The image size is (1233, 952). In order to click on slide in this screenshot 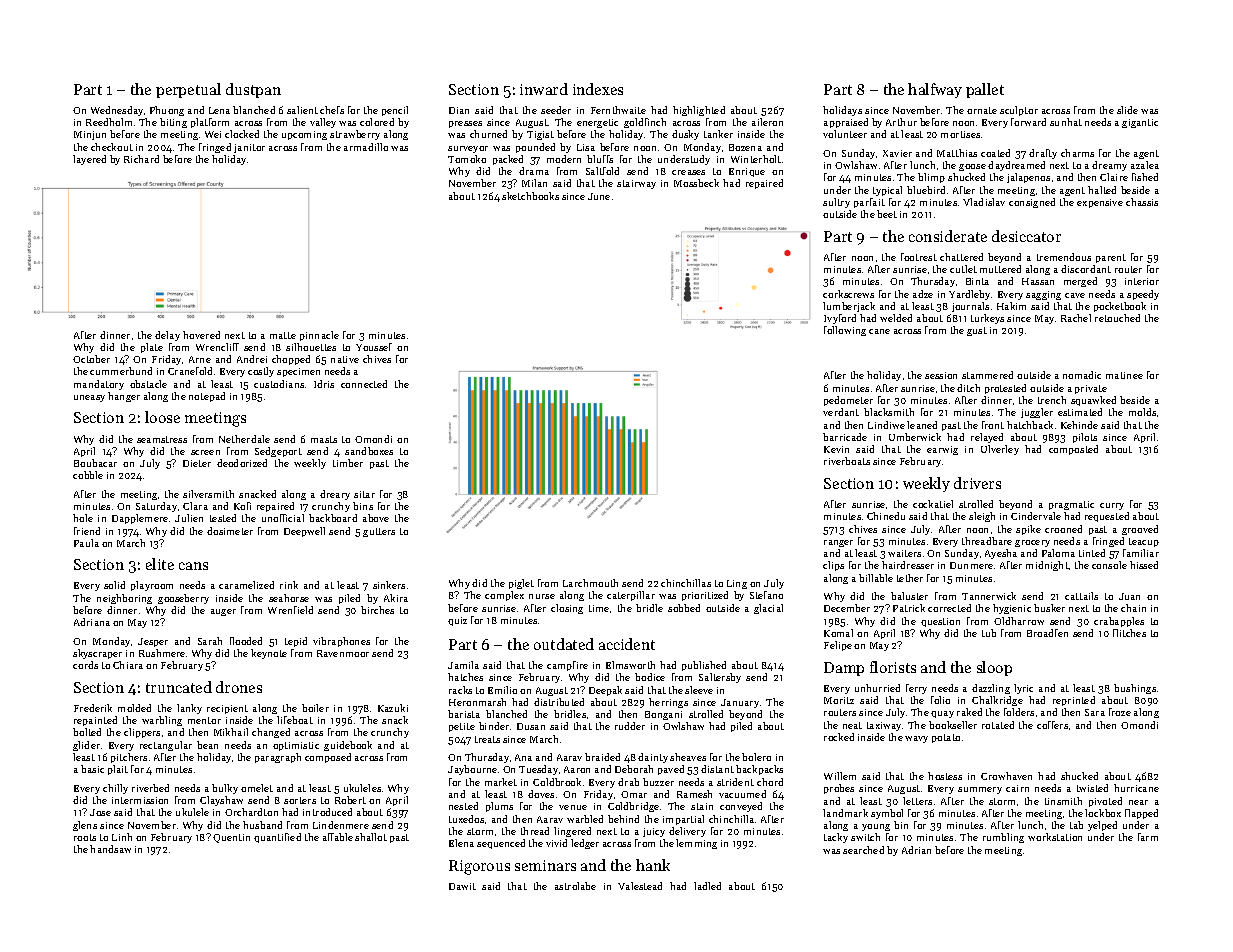, I will do `click(1127, 110)`.
